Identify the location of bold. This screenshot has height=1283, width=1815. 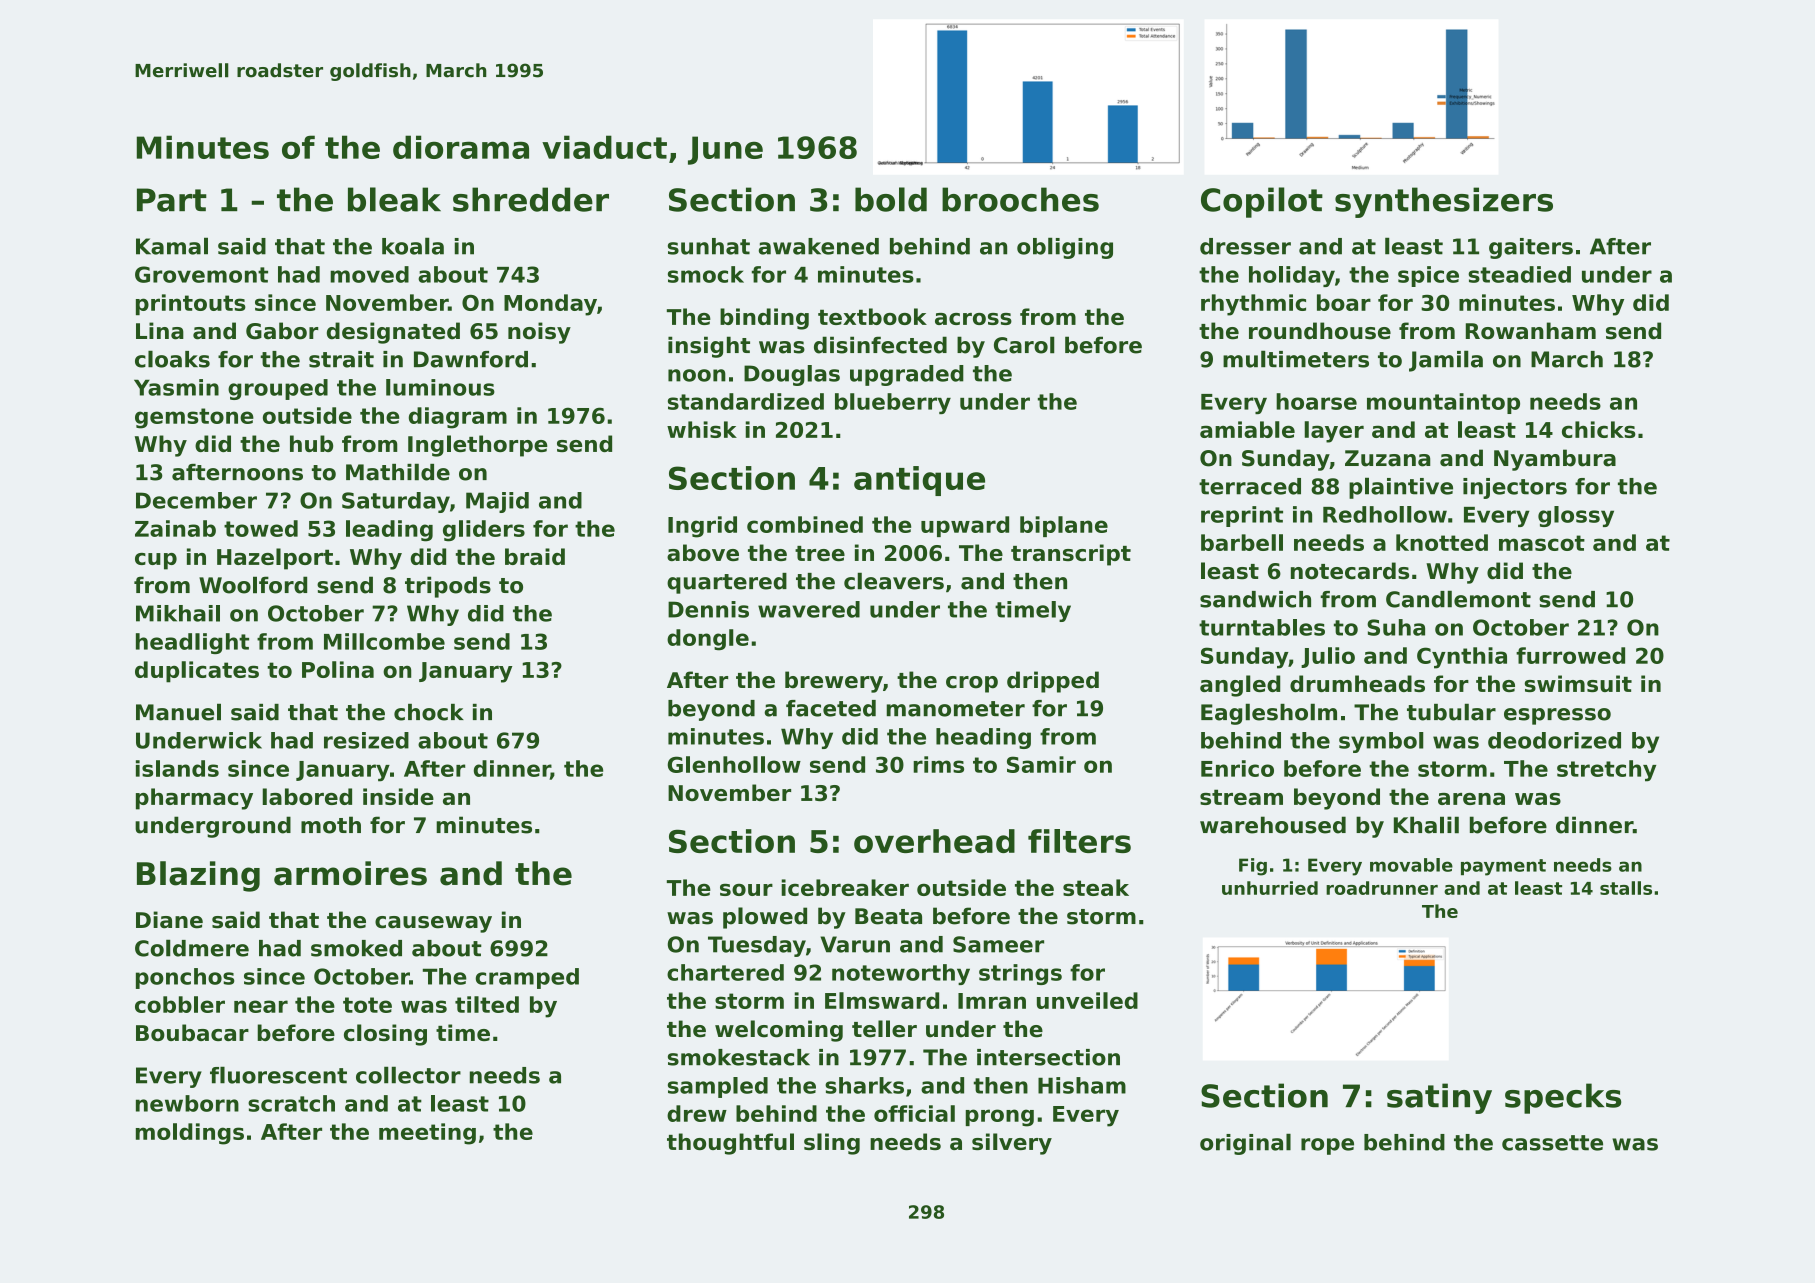
(891, 199).
